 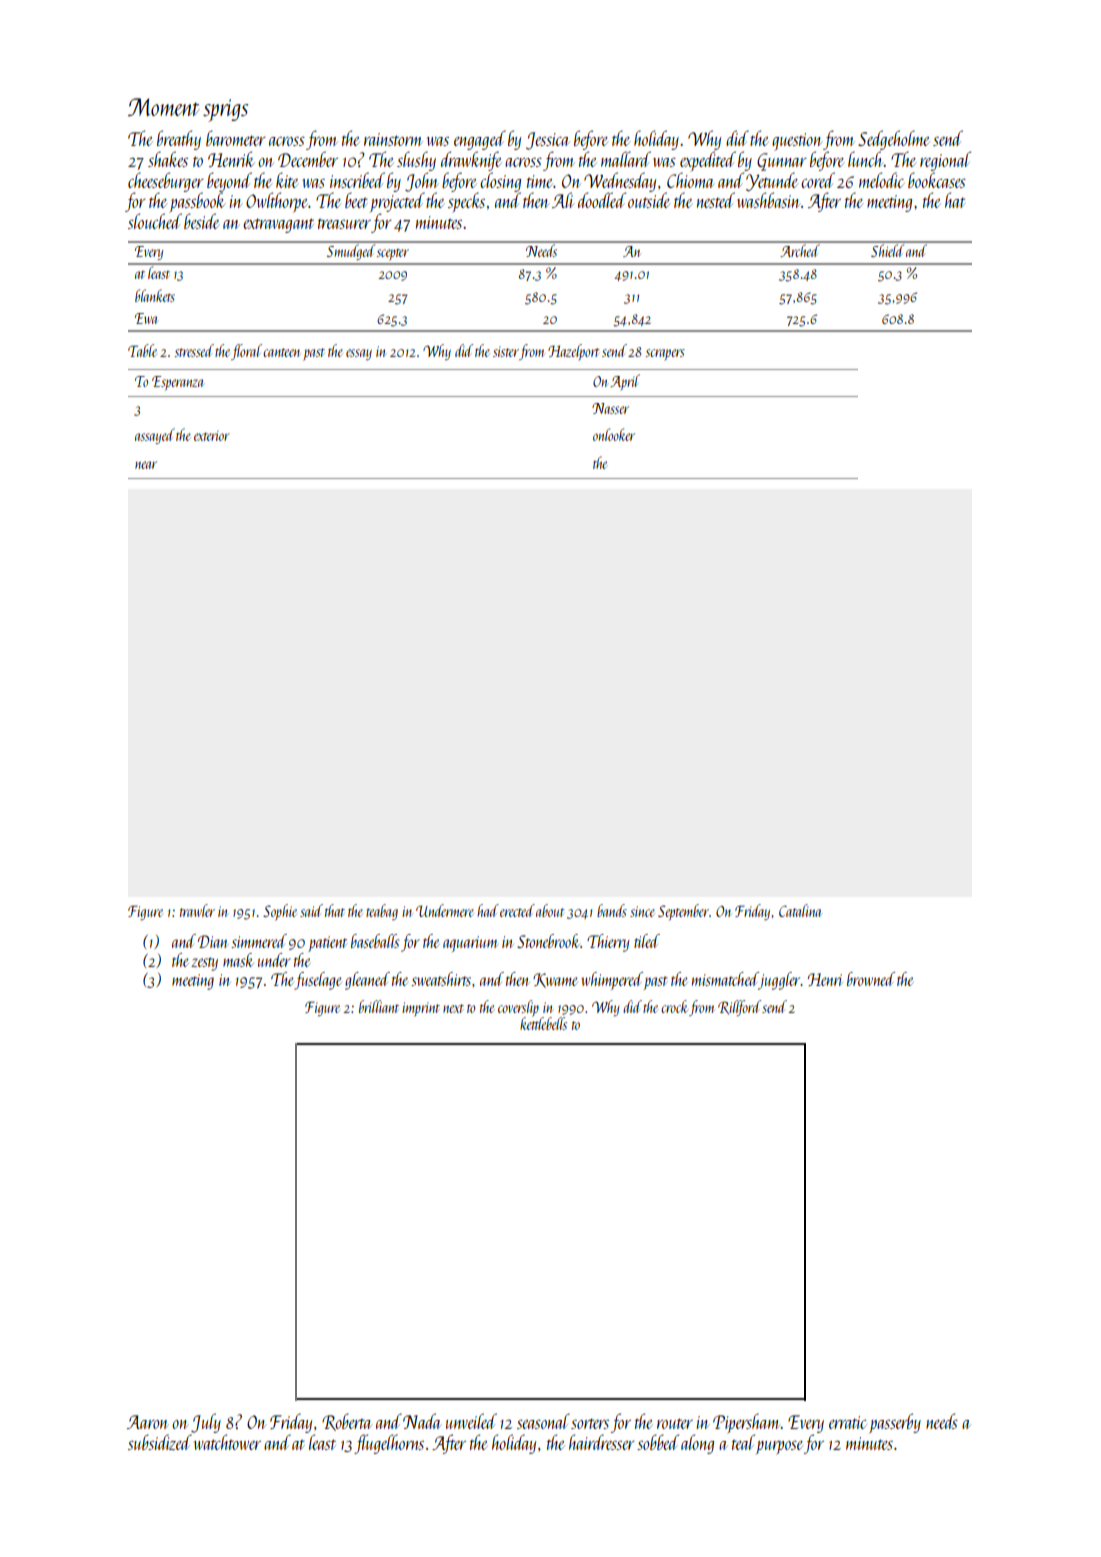 I want to click on browned, so click(x=871, y=979).
